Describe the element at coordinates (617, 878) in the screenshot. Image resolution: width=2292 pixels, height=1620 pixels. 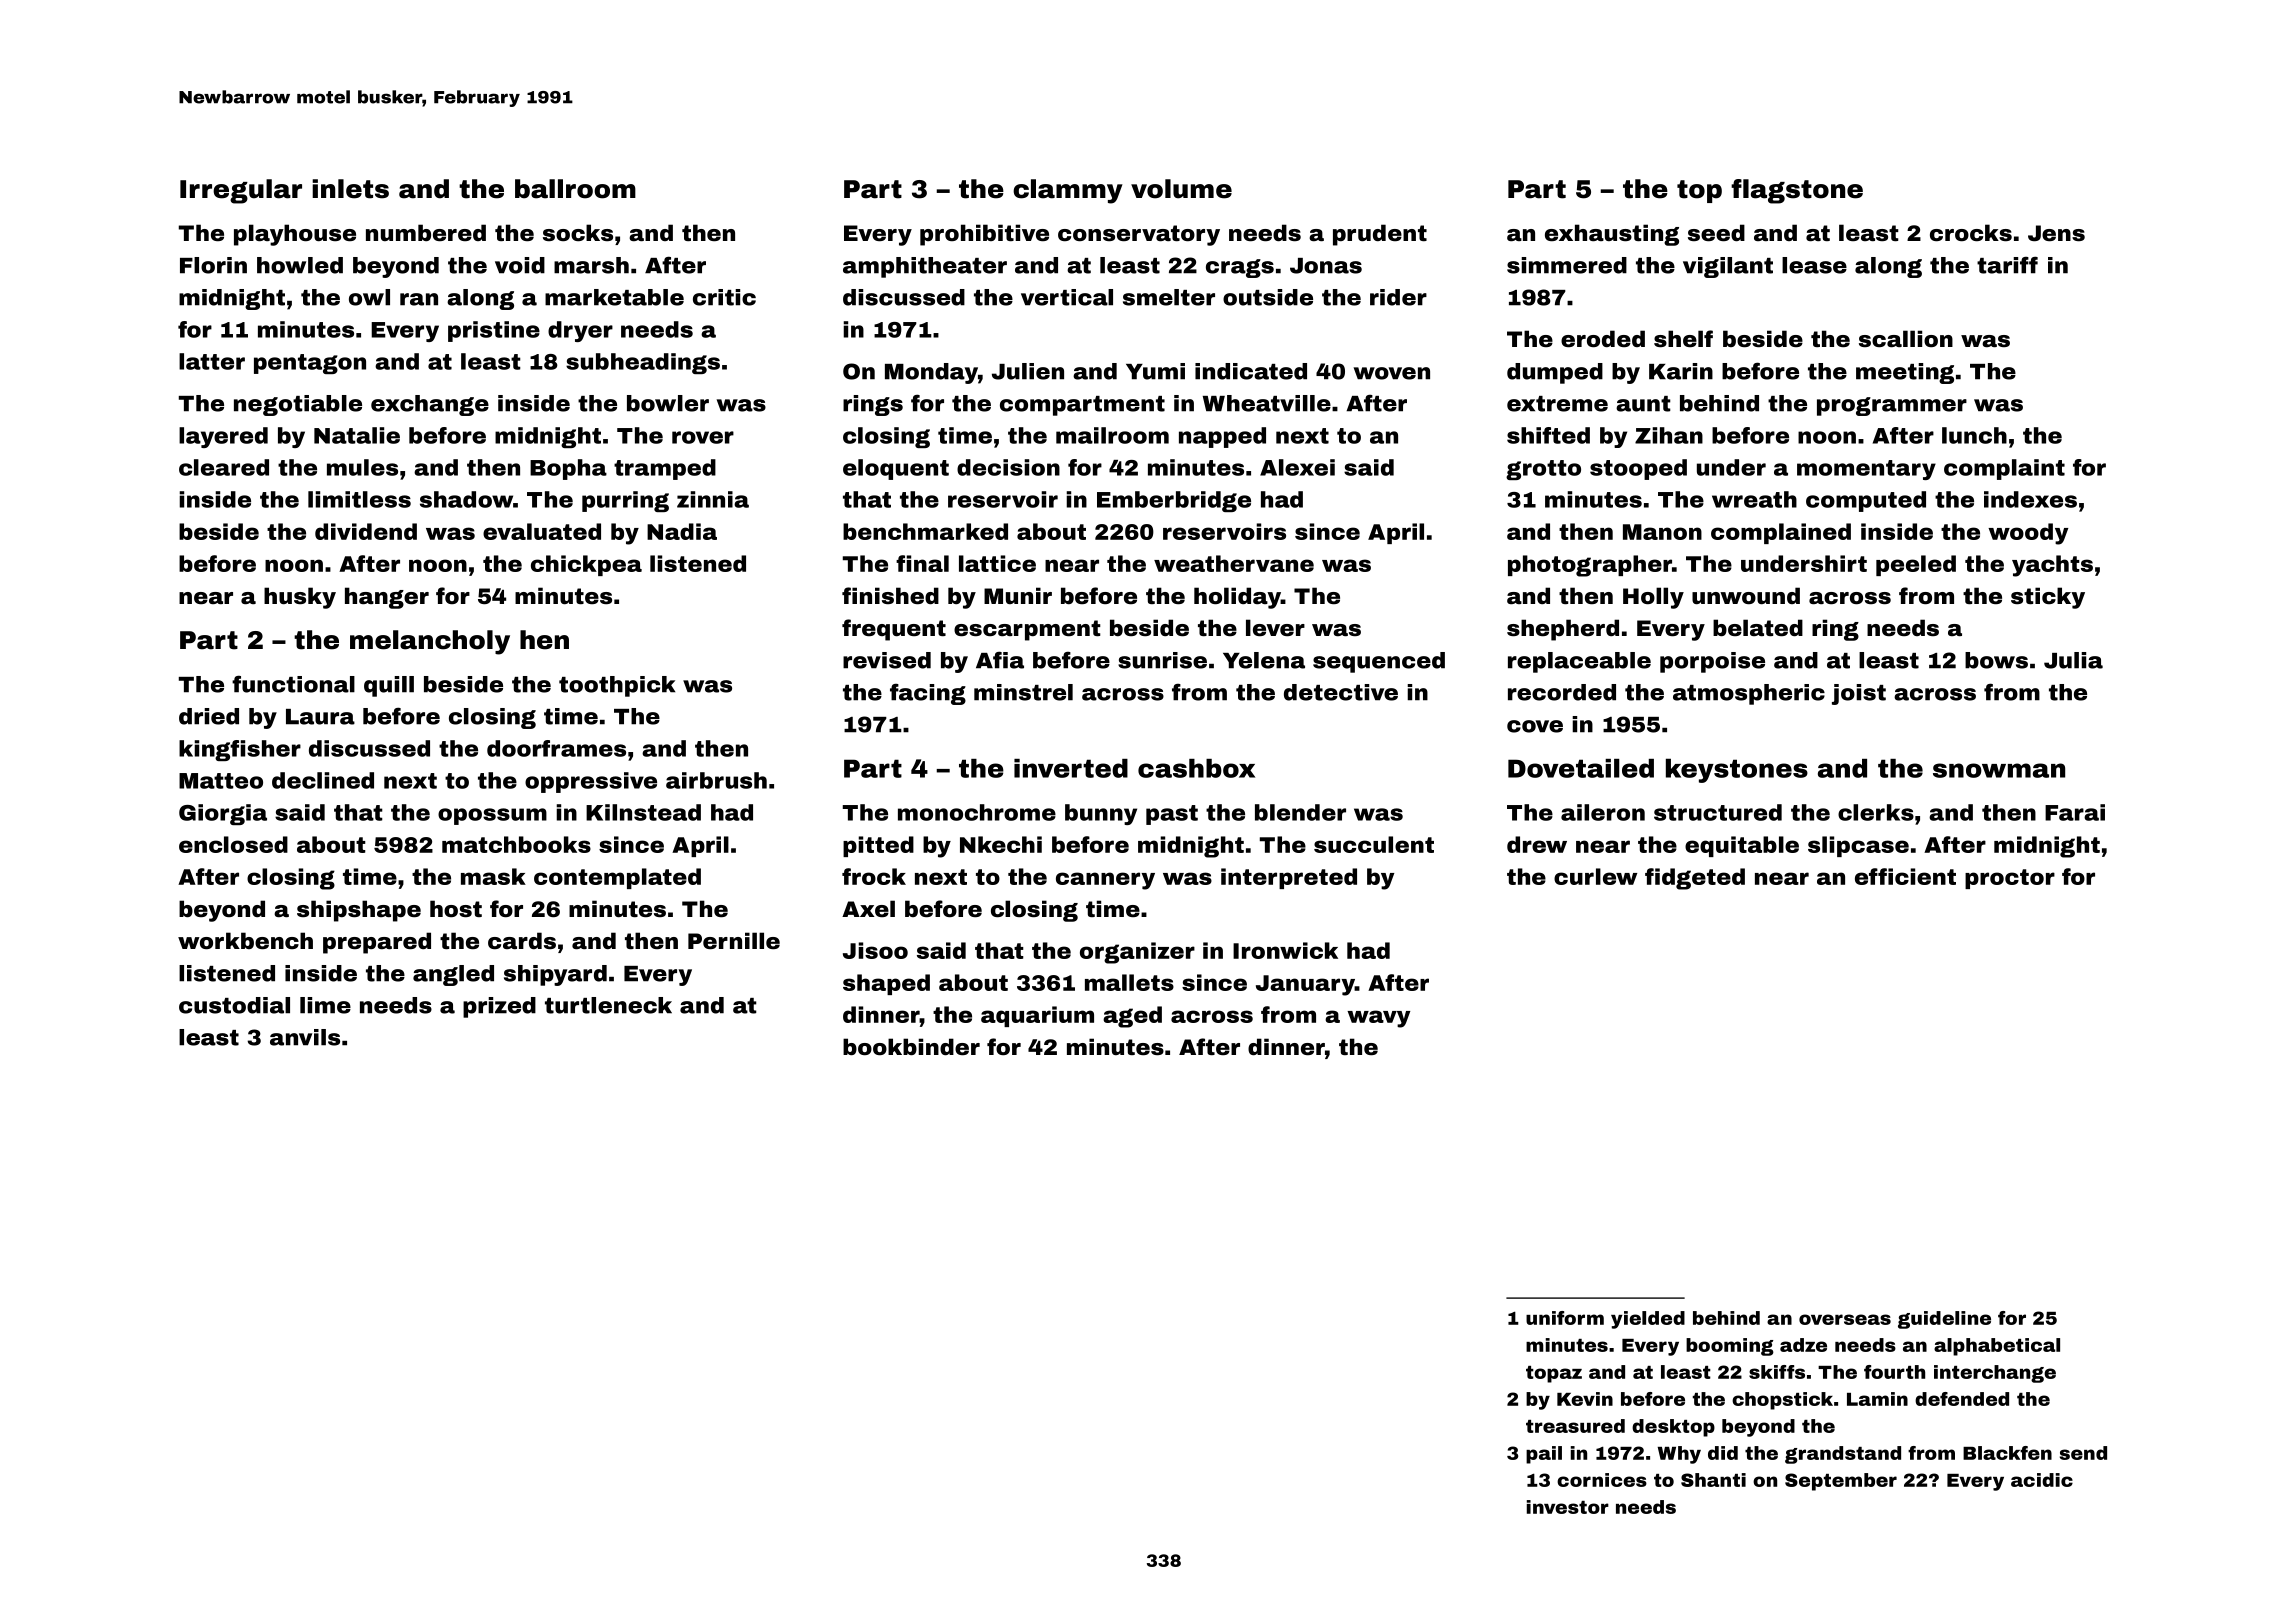
I see `contemplated` at that location.
